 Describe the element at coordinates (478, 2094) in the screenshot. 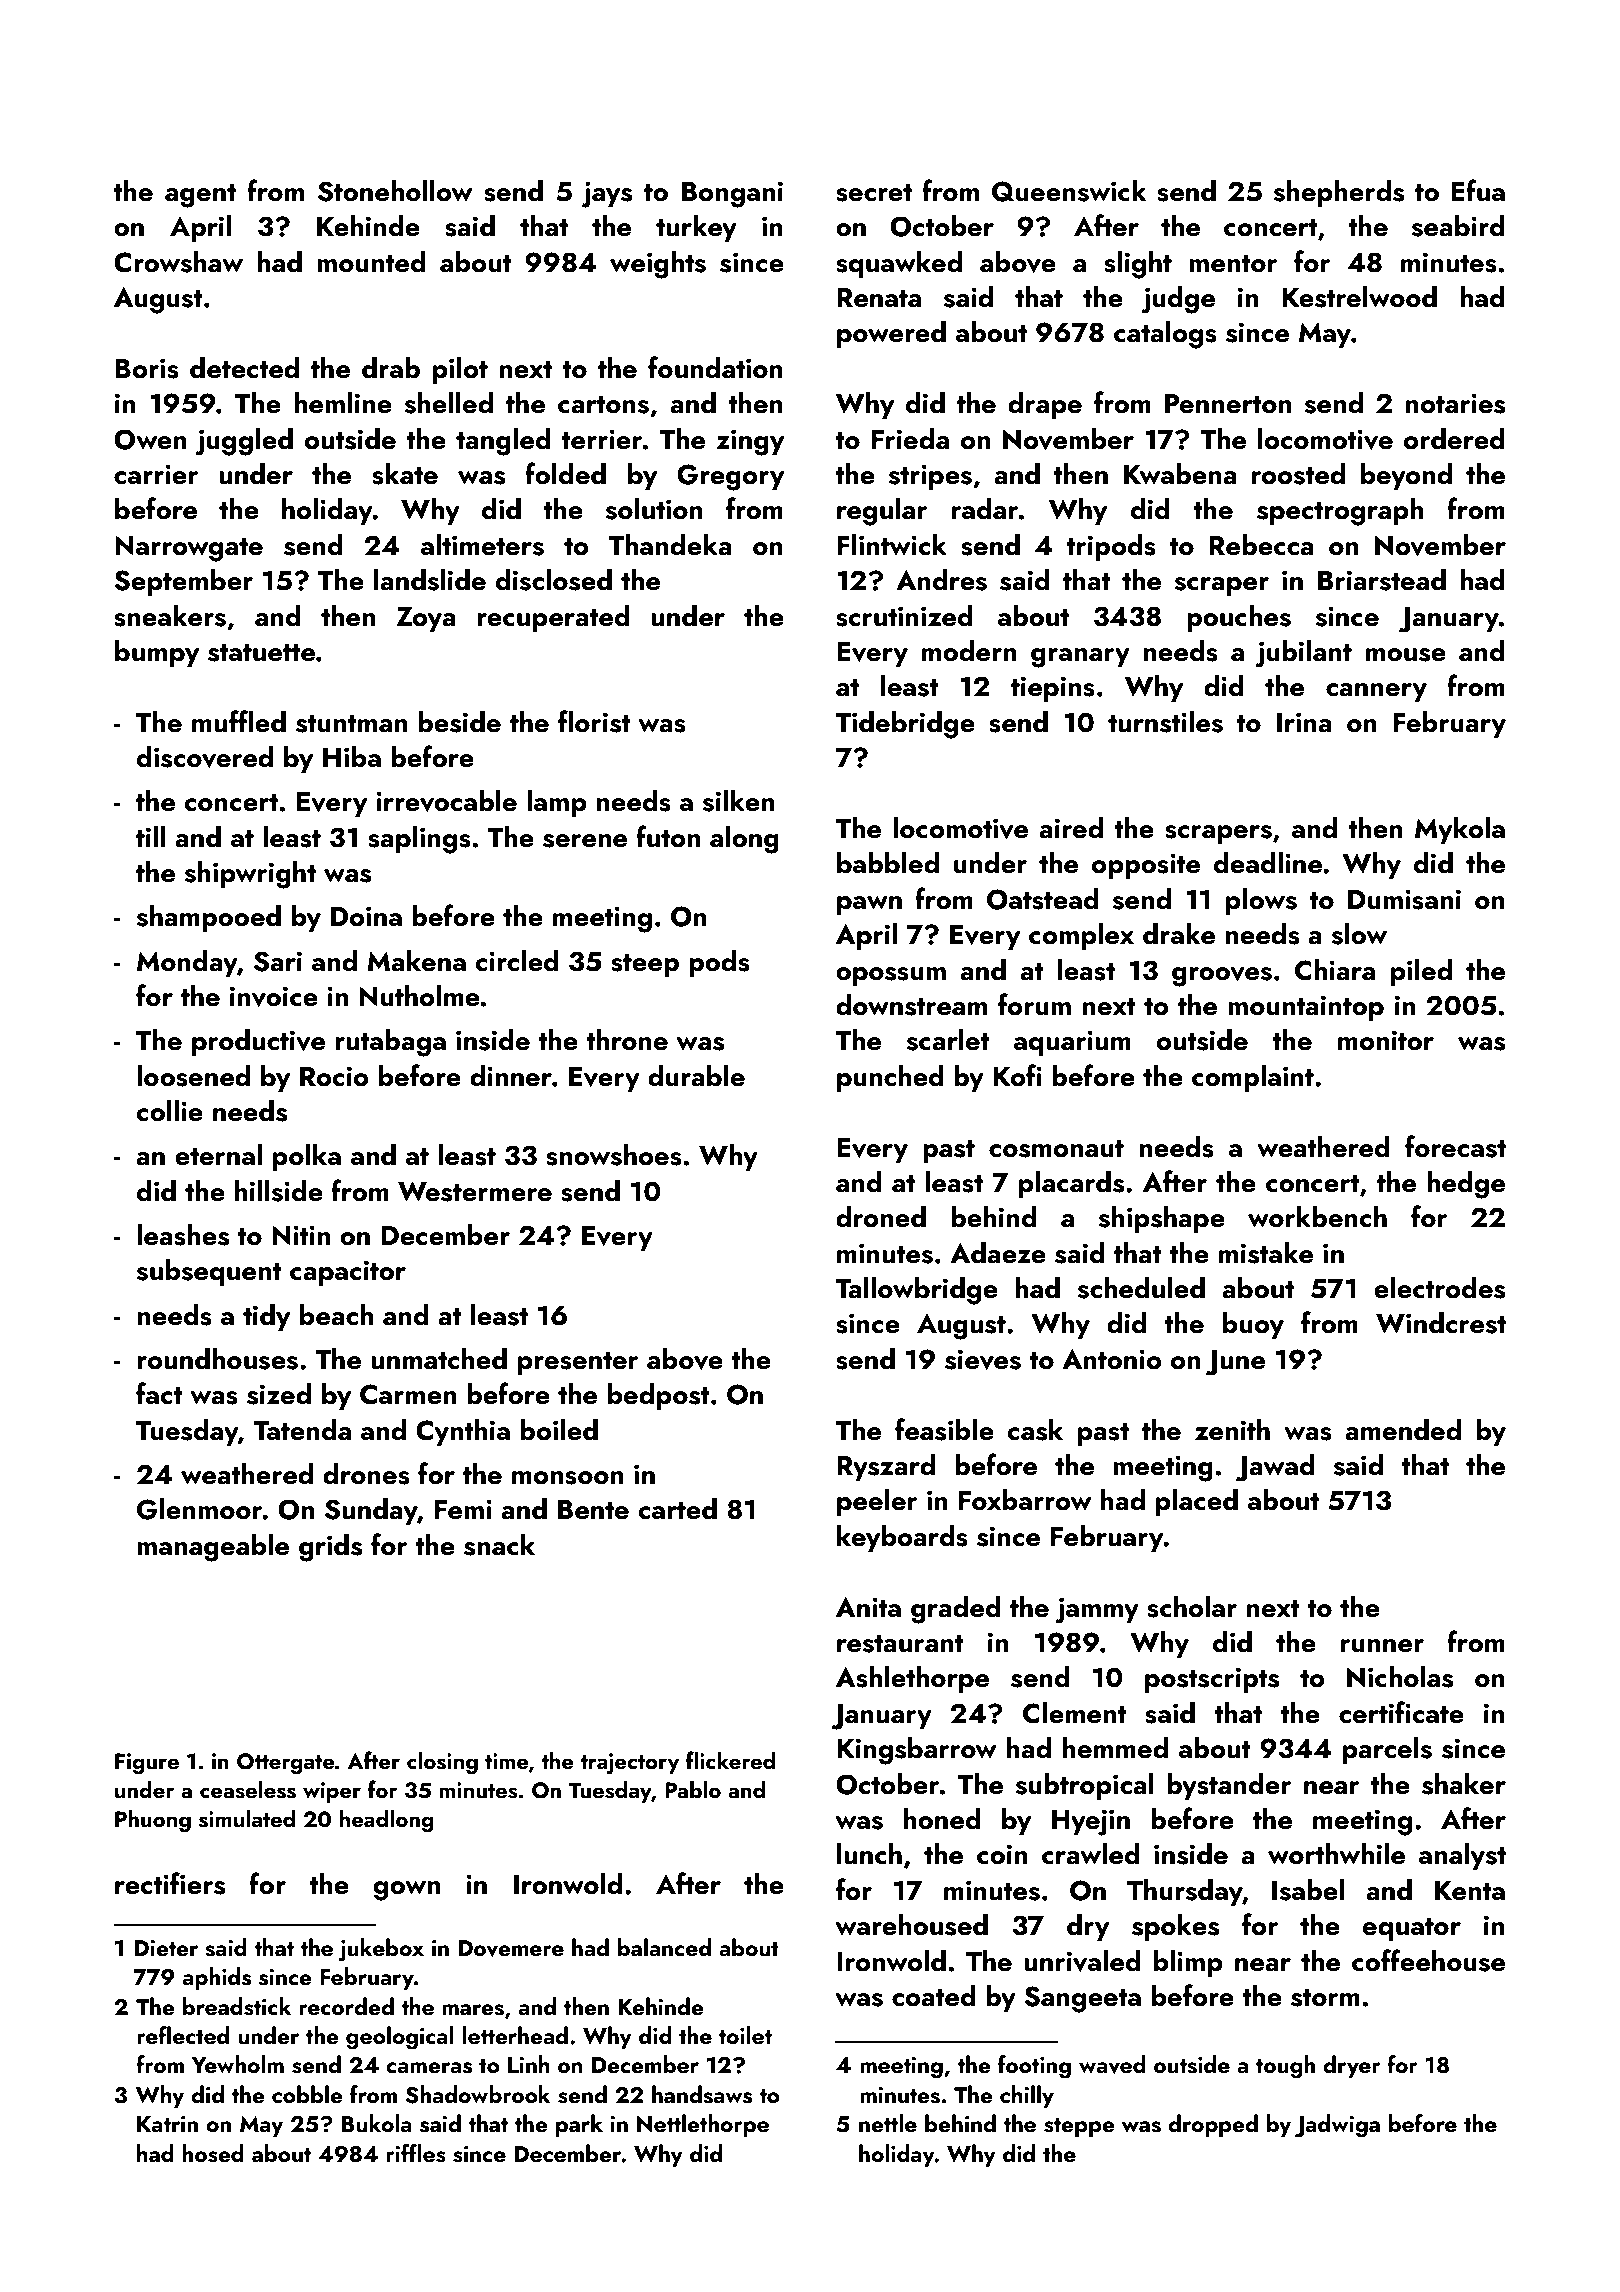

I see `Shadowbrook` at that location.
